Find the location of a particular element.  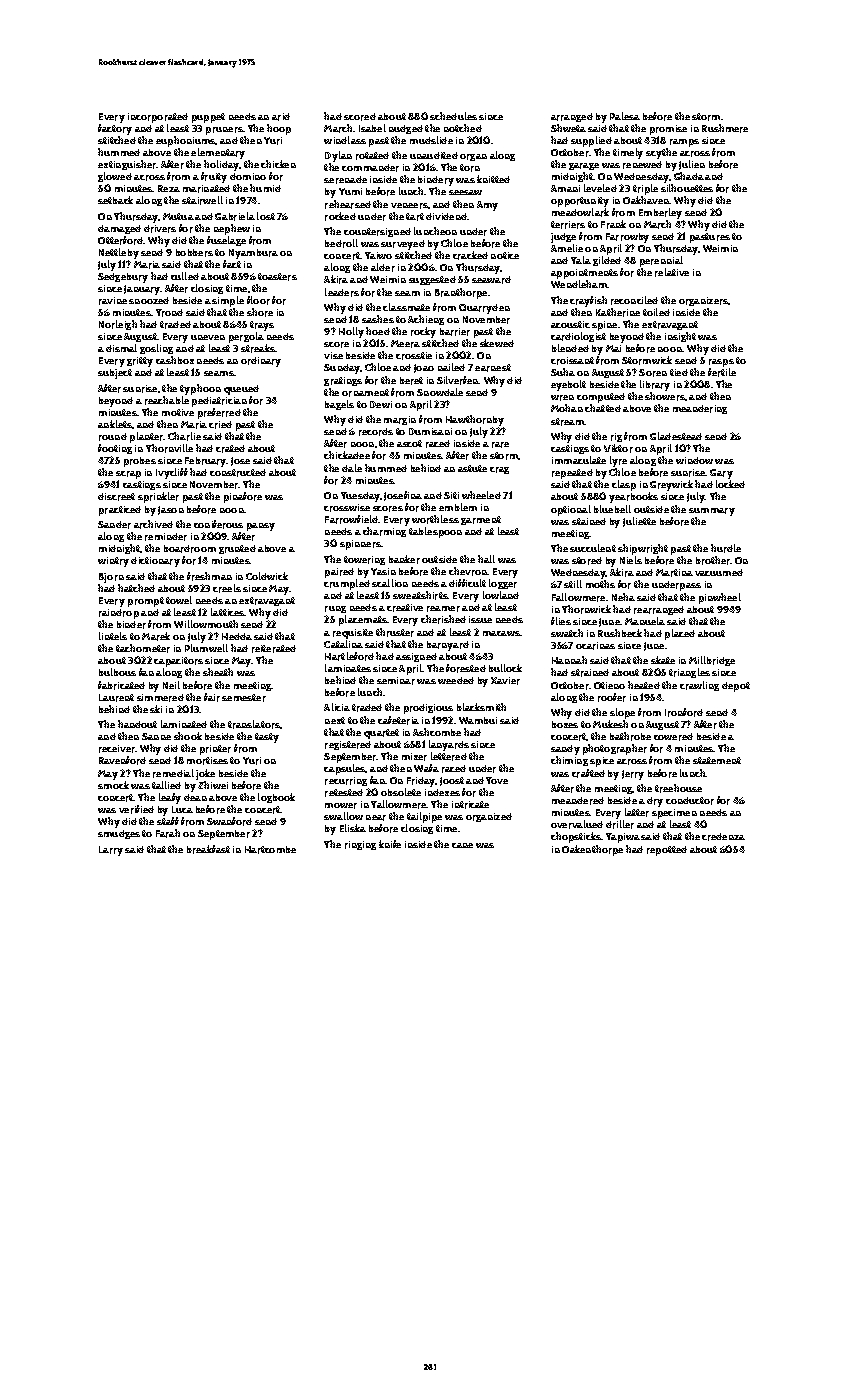

fertile is located at coordinates (722, 372).
